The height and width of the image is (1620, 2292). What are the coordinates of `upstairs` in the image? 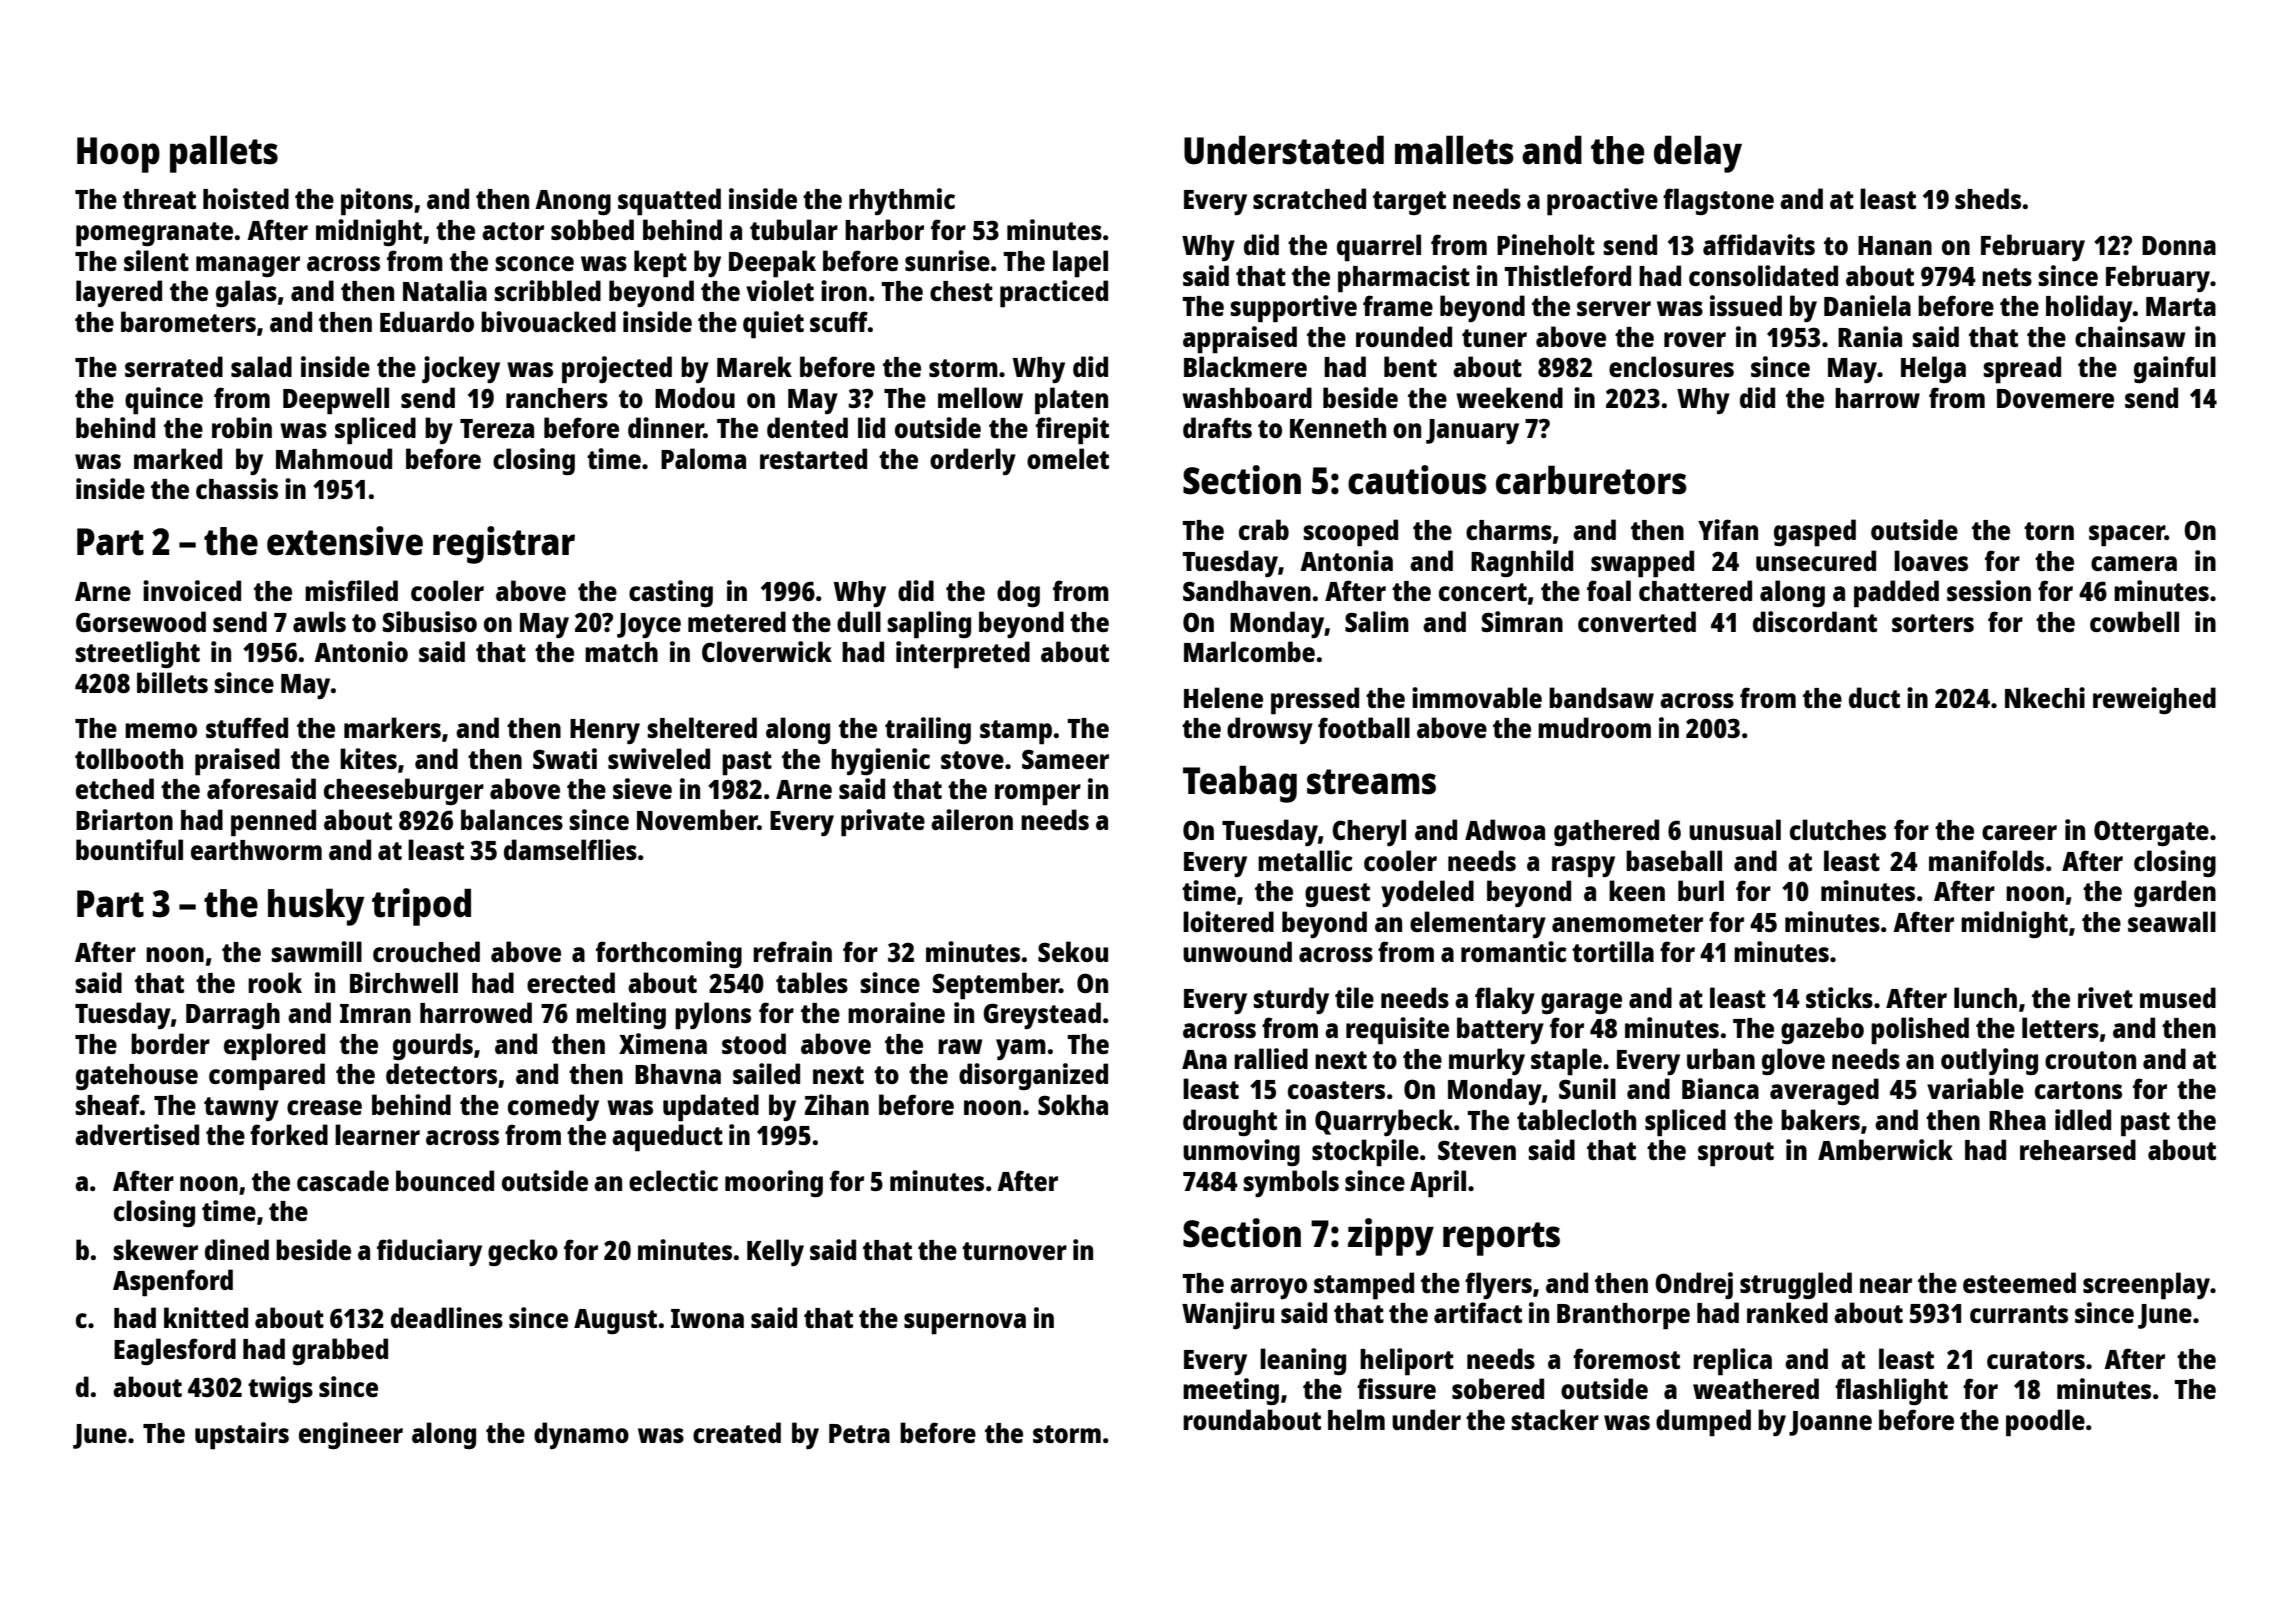 It's located at (242, 1436).
